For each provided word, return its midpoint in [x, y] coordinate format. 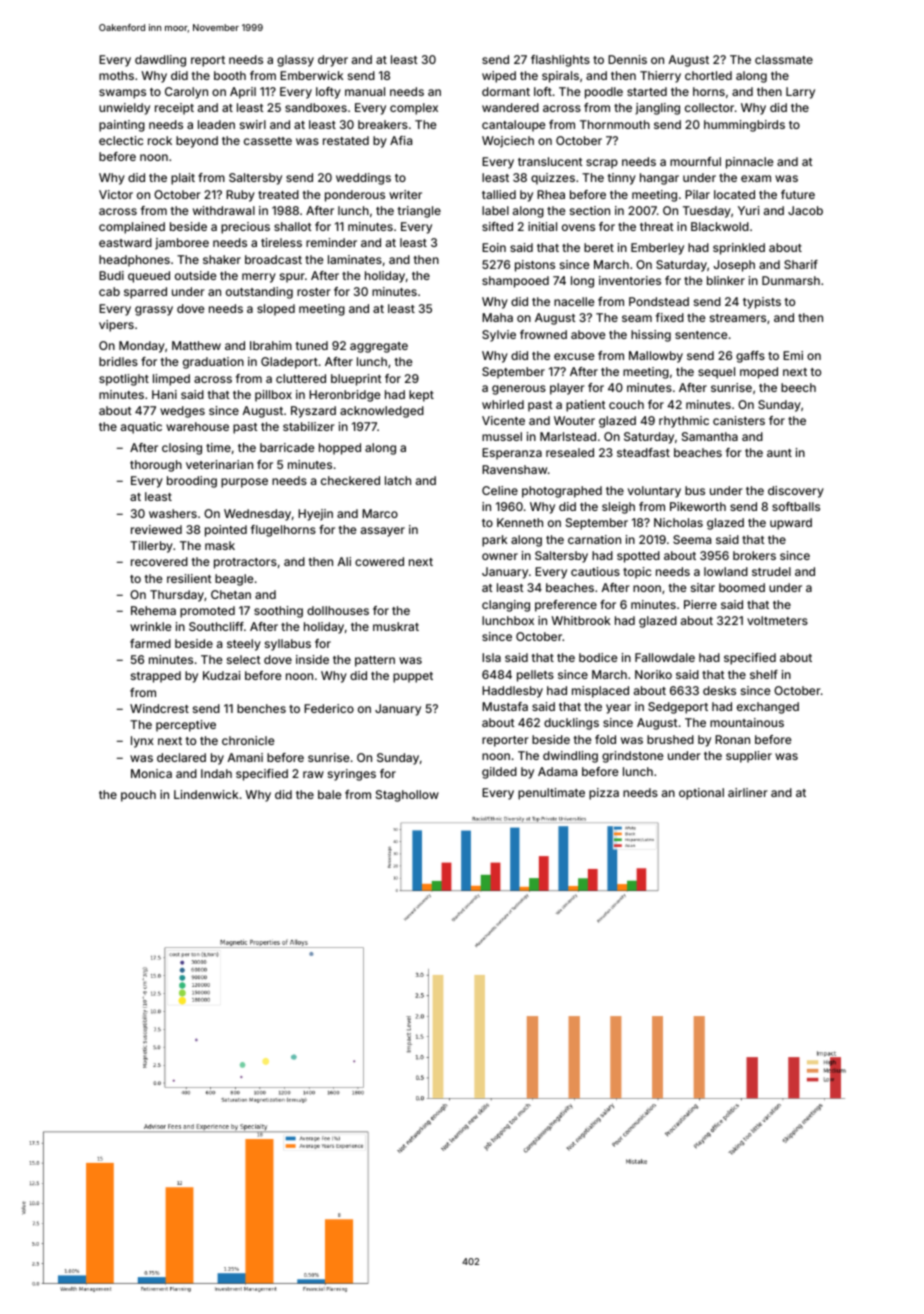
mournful [695, 161]
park [494, 541]
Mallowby [656, 357]
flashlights [560, 61]
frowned [543, 334]
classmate [784, 59]
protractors [245, 563]
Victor [116, 194]
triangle [419, 212]
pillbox [273, 396]
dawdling [160, 61]
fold [605, 739]
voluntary [654, 492]
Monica [151, 773]
